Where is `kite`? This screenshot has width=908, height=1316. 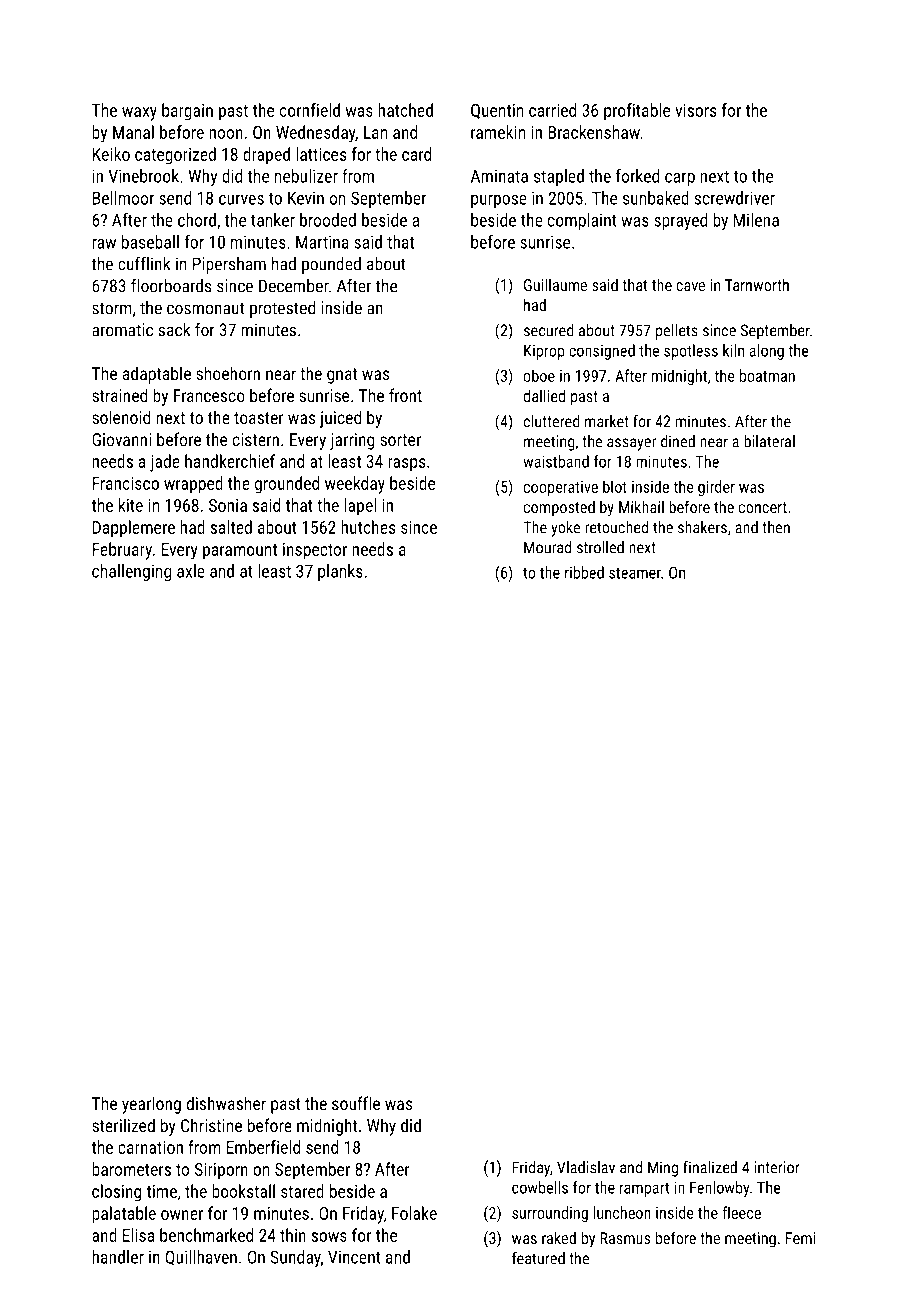 kite is located at coordinates (131, 505).
